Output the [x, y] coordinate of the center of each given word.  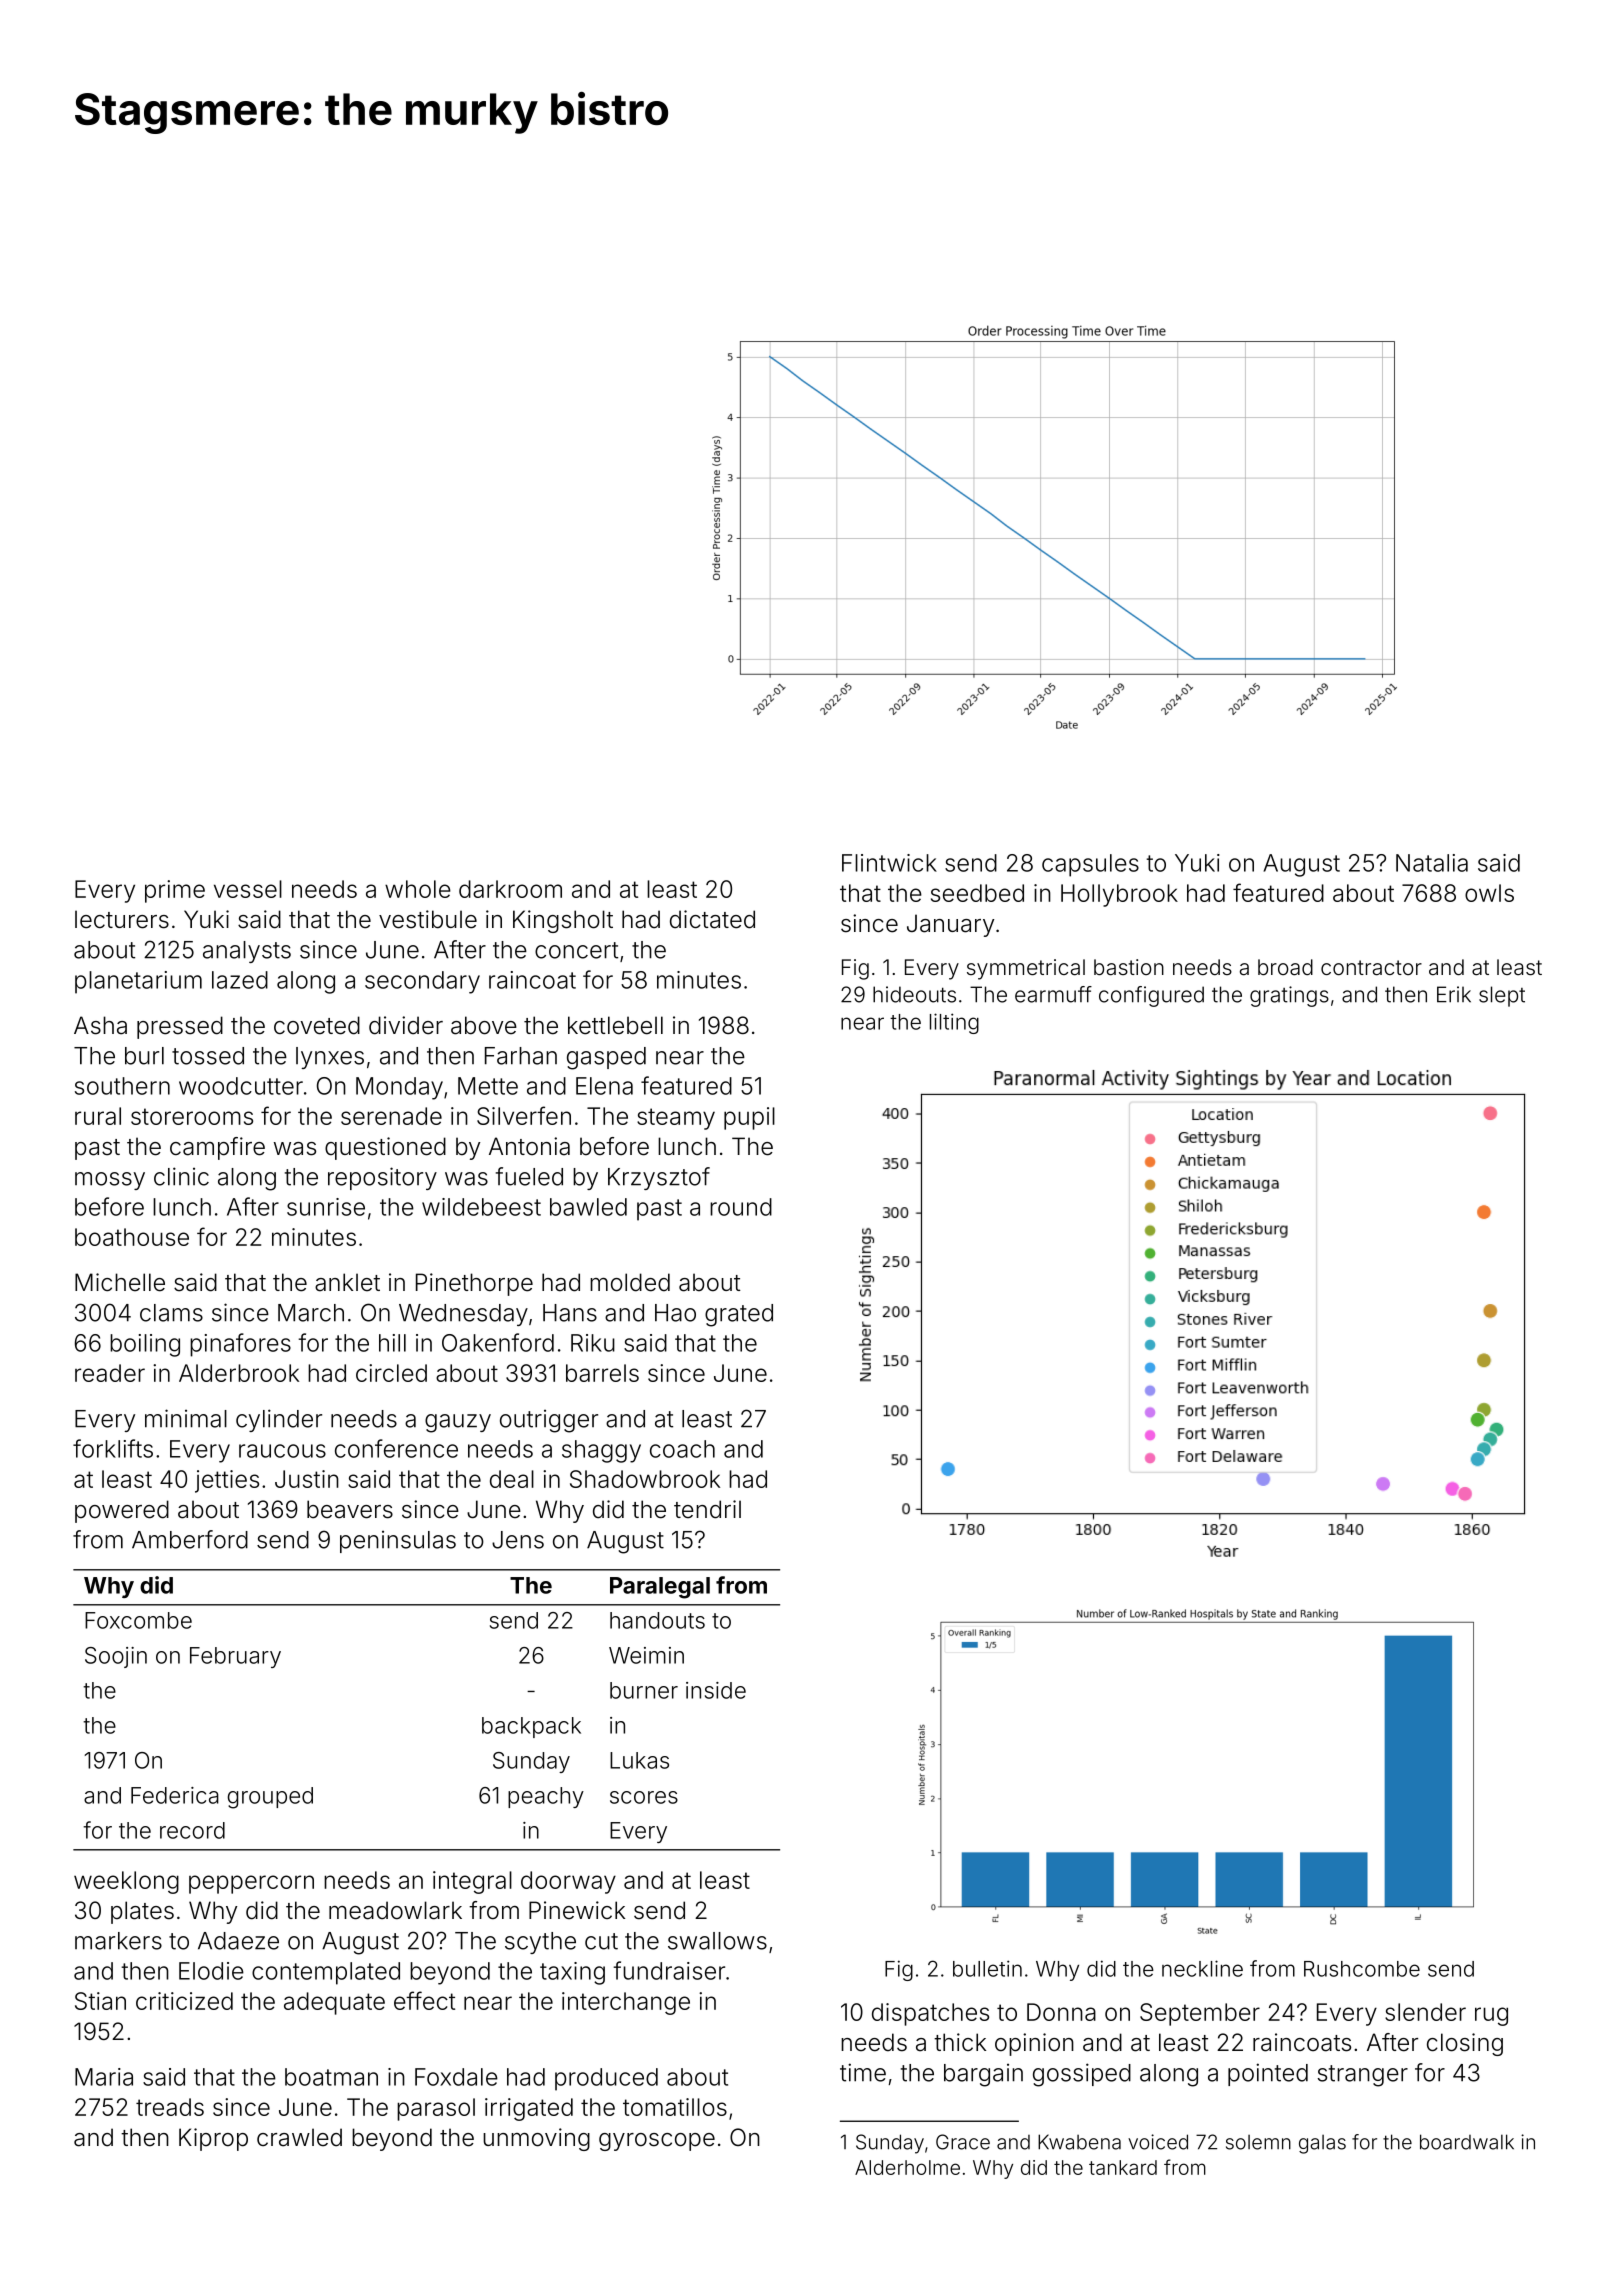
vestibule [428, 919]
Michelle [120, 1282]
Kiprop [213, 2139]
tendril [707, 1509]
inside [716, 1690]
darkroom [510, 889]
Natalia [1432, 863]
